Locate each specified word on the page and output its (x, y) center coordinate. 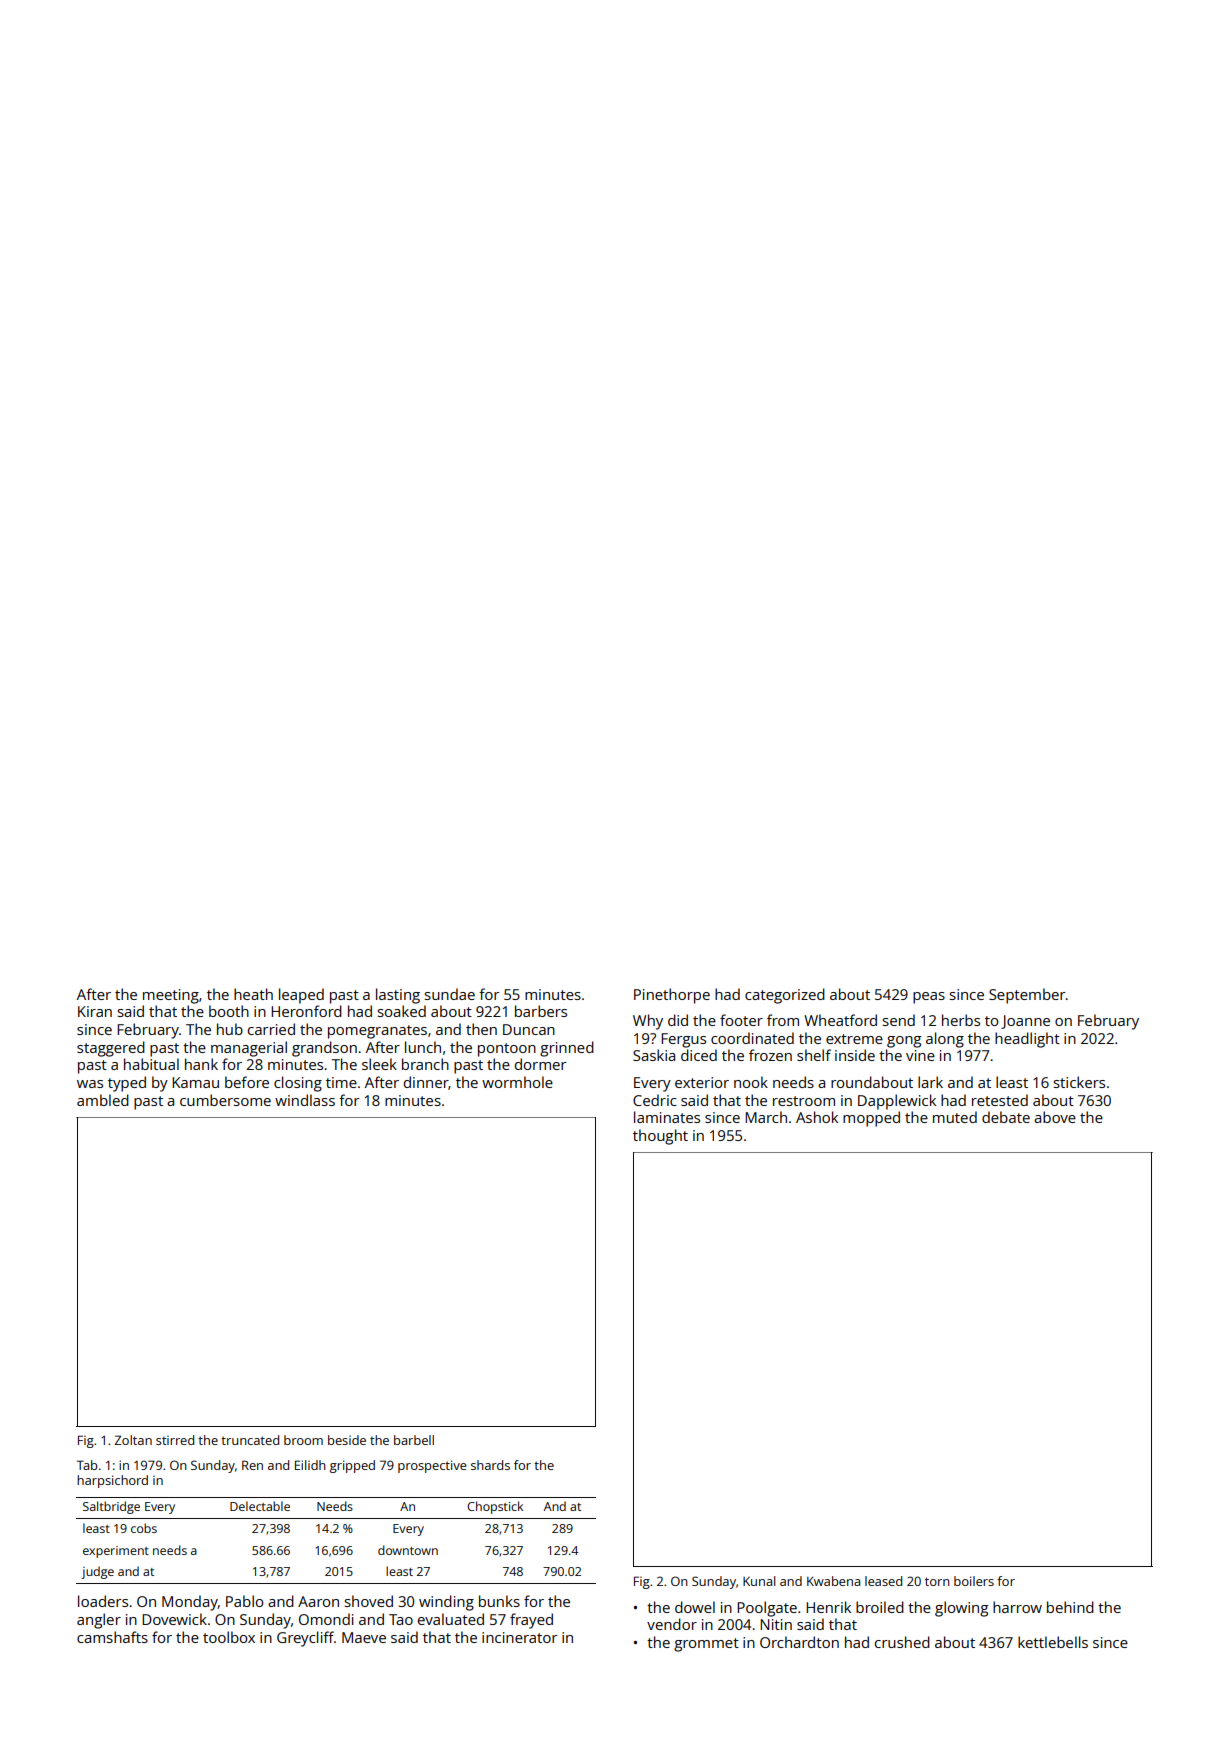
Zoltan (133, 1440)
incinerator (519, 1637)
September (1027, 996)
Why (648, 1022)
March (766, 1117)
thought (660, 1137)
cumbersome (225, 1100)
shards (490, 1465)
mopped (871, 1119)
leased (883, 1581)
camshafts (112, 1637)
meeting (171, 996)
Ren (252, 1465)
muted (955, 1117)
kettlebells (1053, 1642)
